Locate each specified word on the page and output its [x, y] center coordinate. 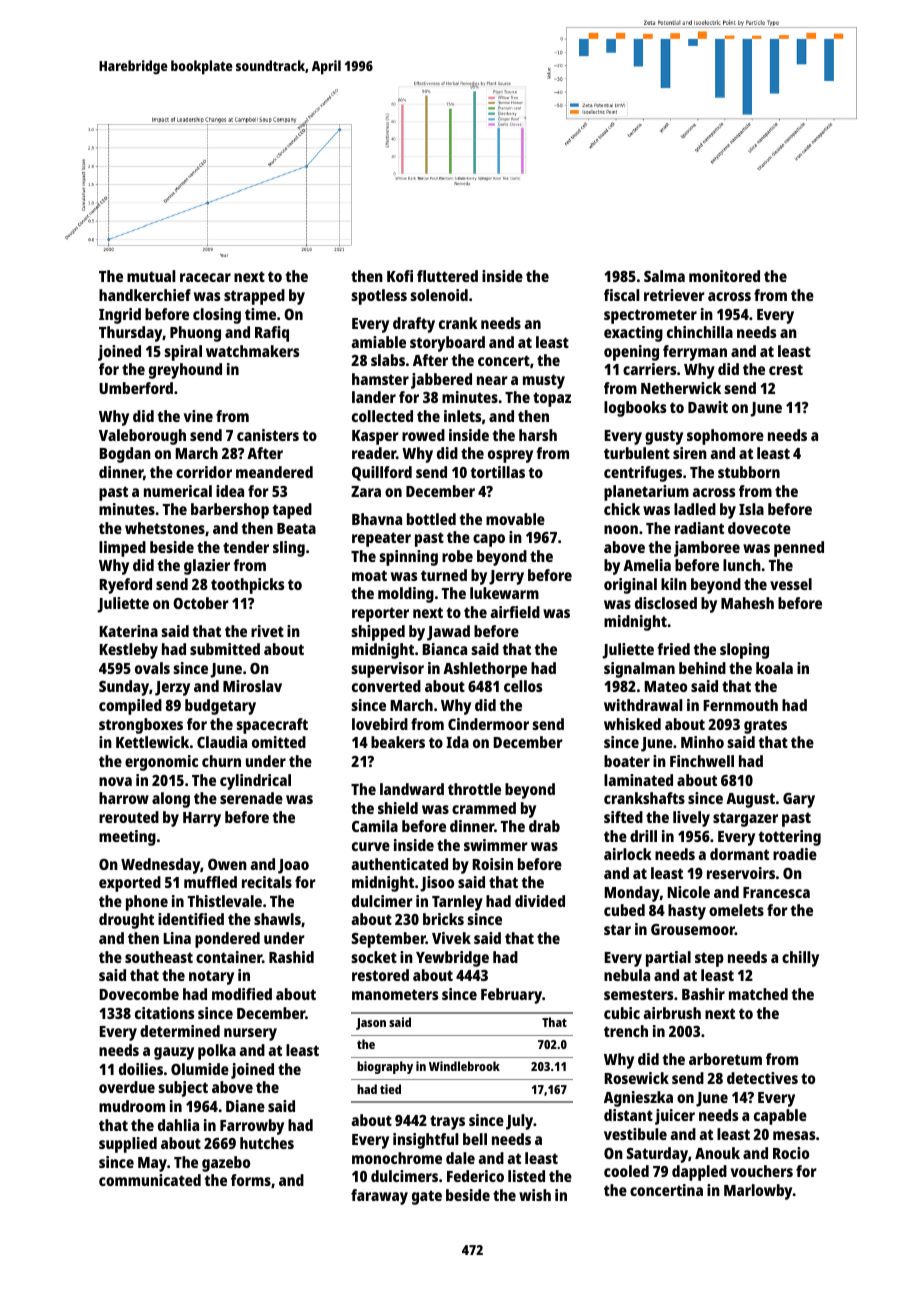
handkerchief [145, 295]
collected [382, 416]
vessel [791, 584]
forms [251, 1180]
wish [535, 1195]
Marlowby [758, 1192]
